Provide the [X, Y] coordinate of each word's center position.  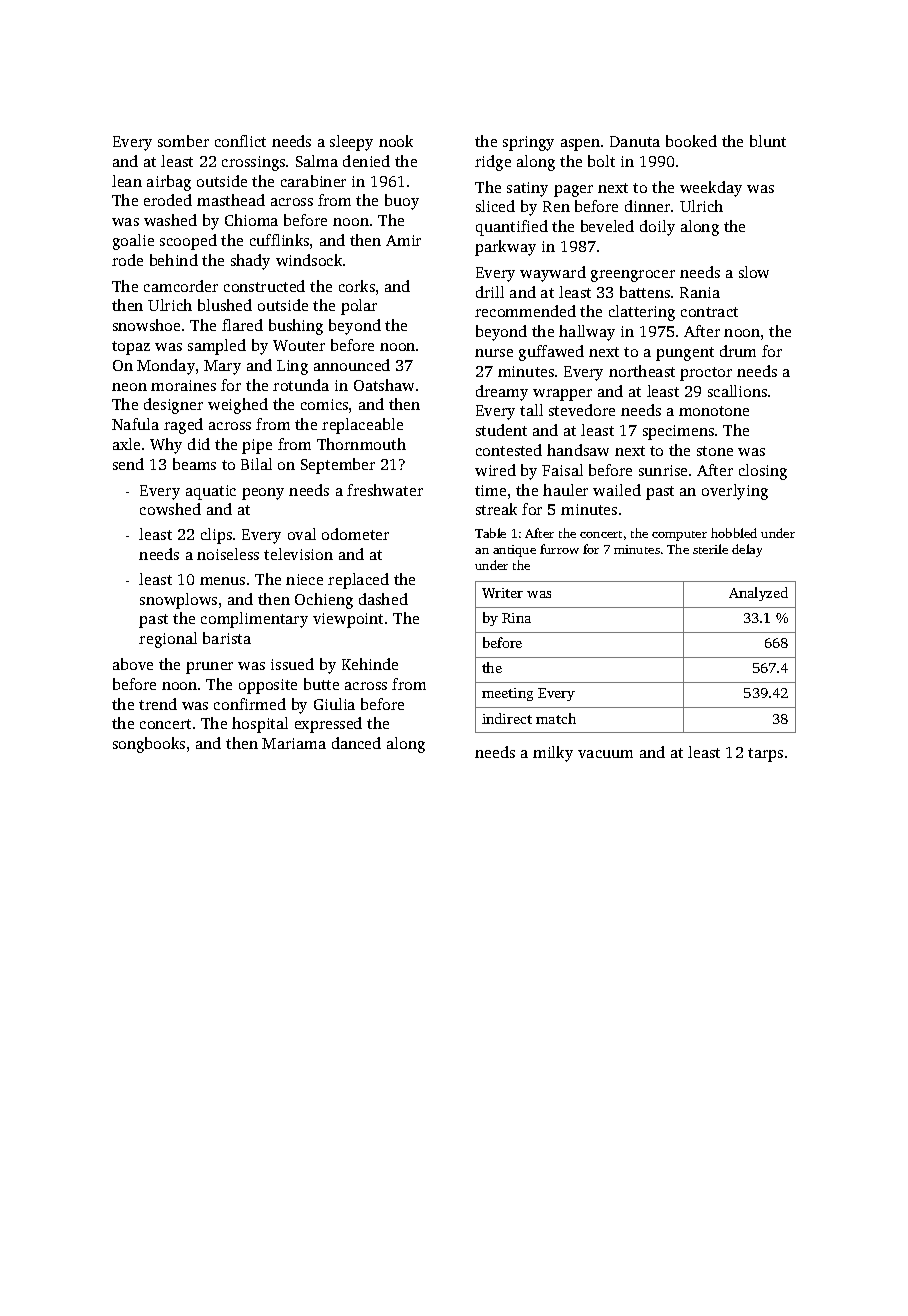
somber [183, 141]
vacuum [605, 754]
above [133, 664]
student [501, 430]
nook [396, 141]
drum [738, 351]
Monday [166, 367]
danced [356, 743]
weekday [711, 189]
